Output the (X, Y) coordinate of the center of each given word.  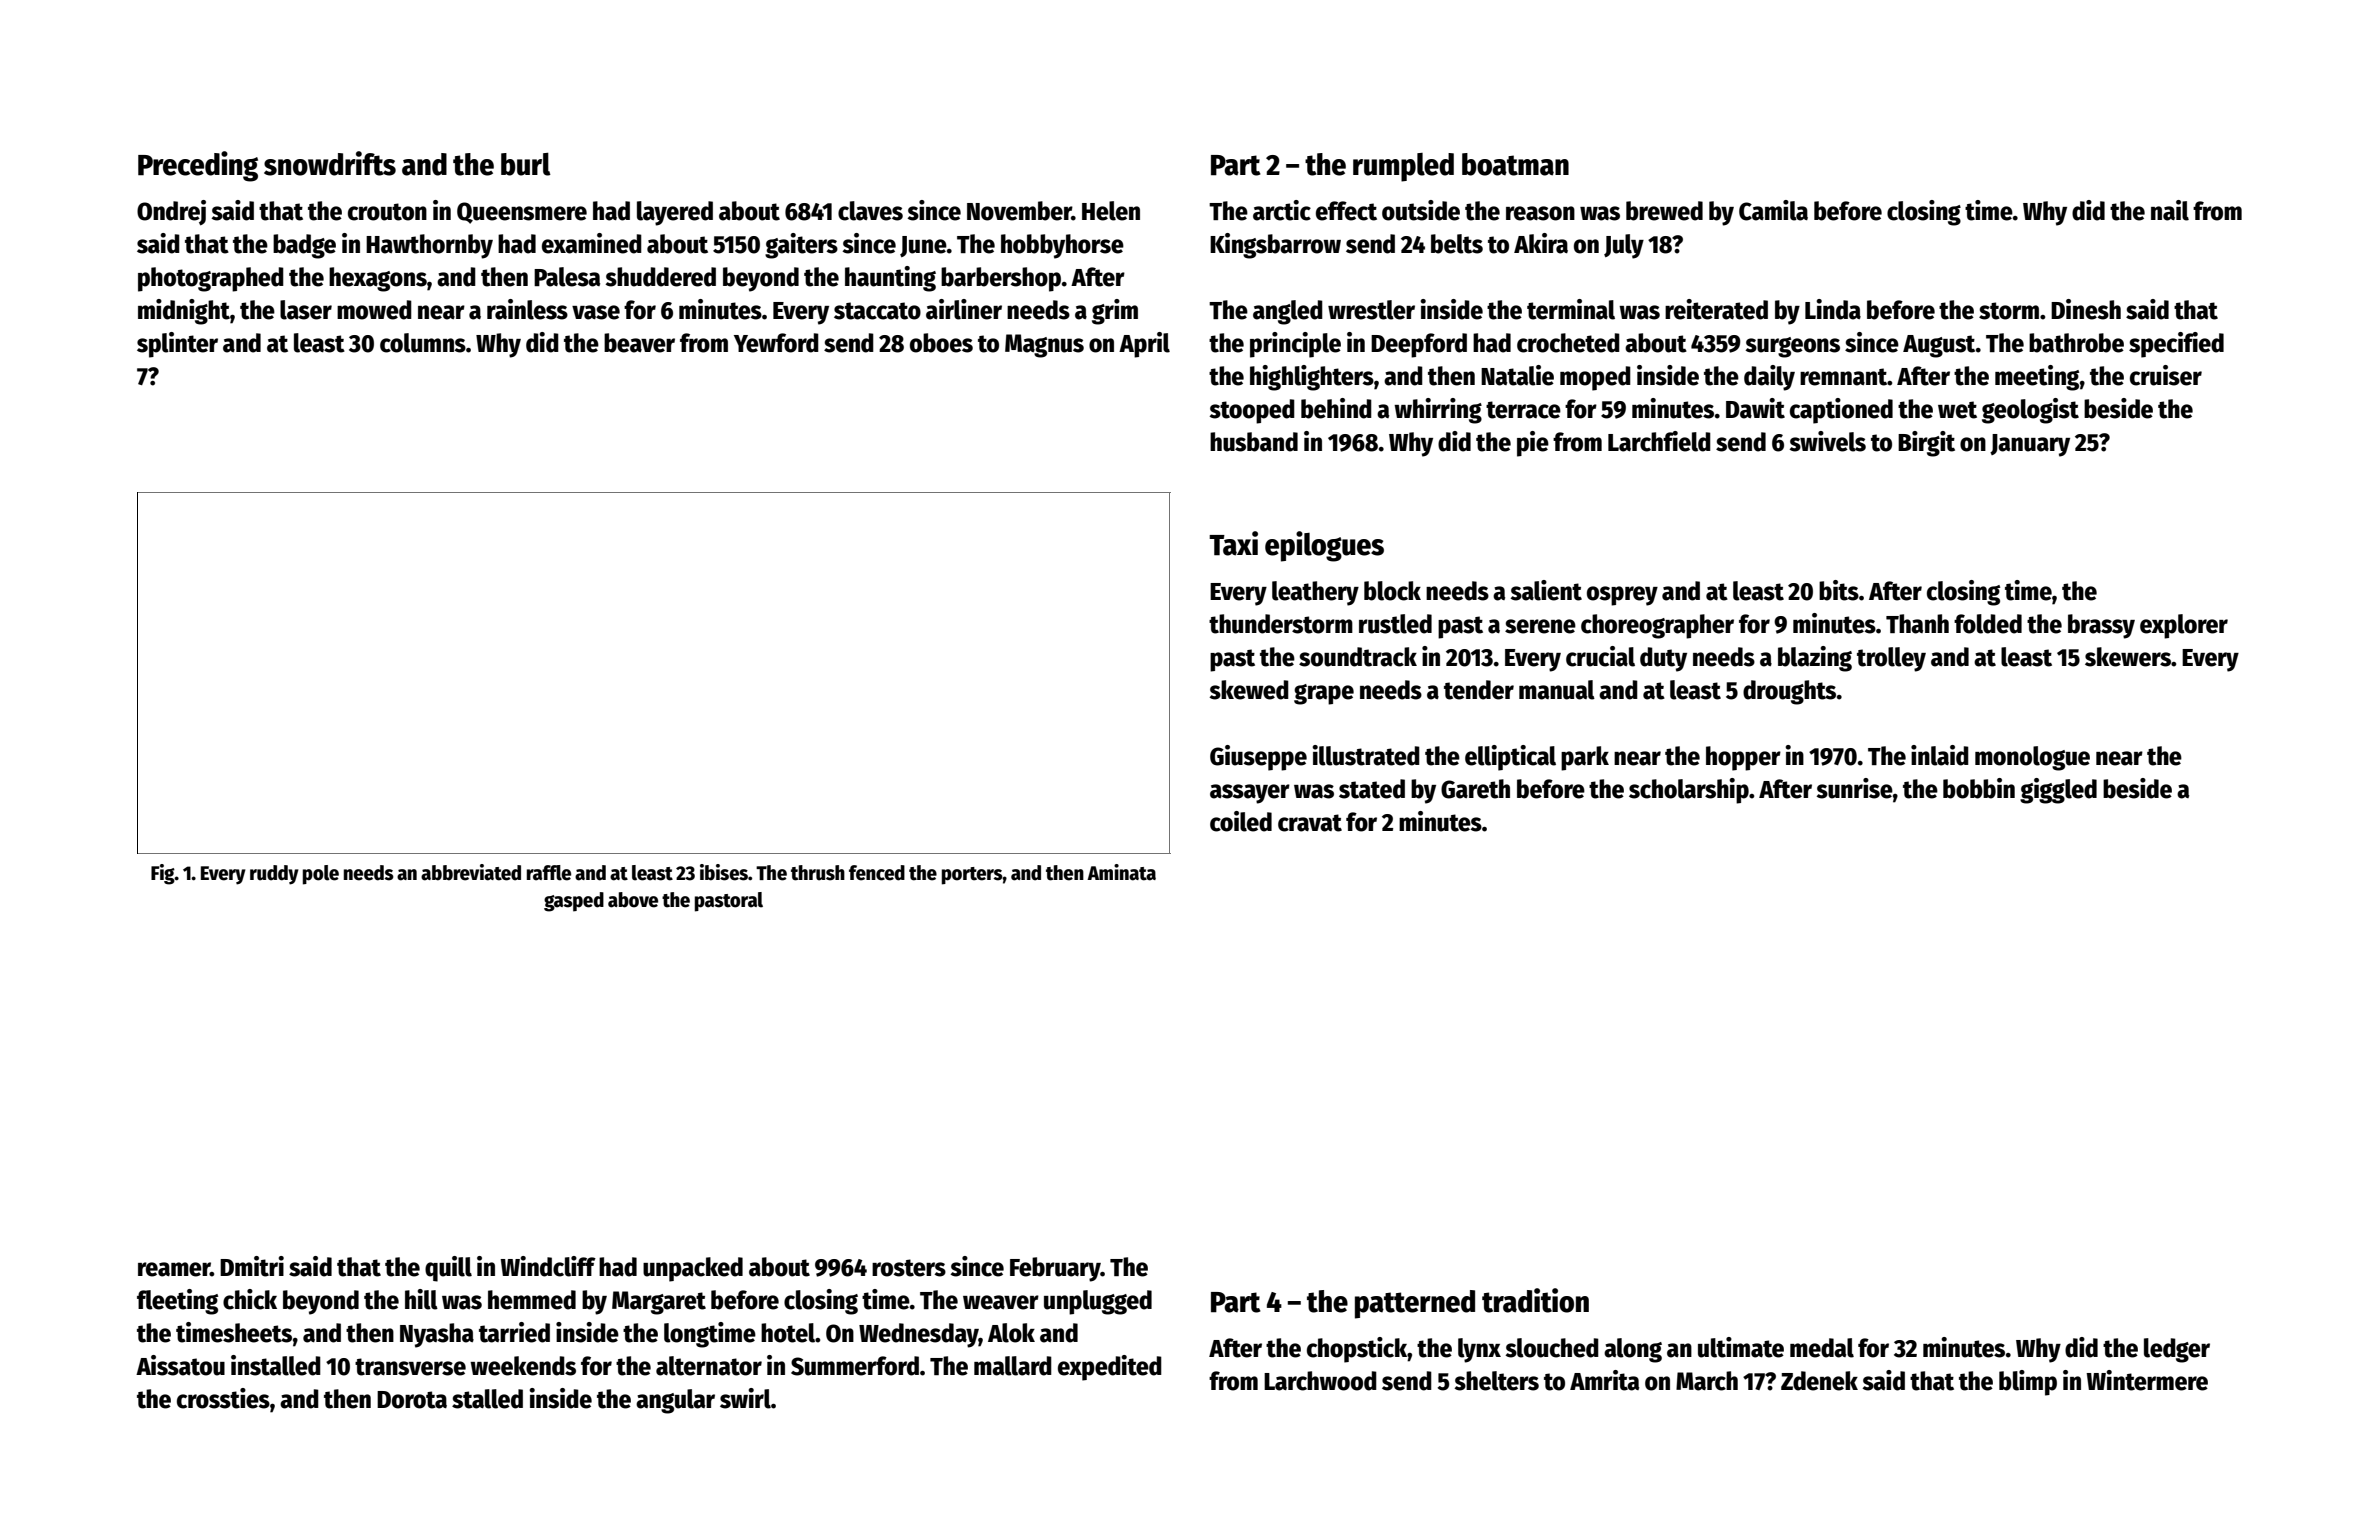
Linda (1833, 309)
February (1055, 1269)
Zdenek (1819, 1381)
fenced (877, 873)
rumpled (1403, 167)
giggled (2058, 791)
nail (2170, 210)
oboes (941, 343)
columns (423, 343)
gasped (574, 902)
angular (675, 1401)
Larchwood (1320, 1381)
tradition (1535, 1300)
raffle (549, 873)
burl (526, 164)
